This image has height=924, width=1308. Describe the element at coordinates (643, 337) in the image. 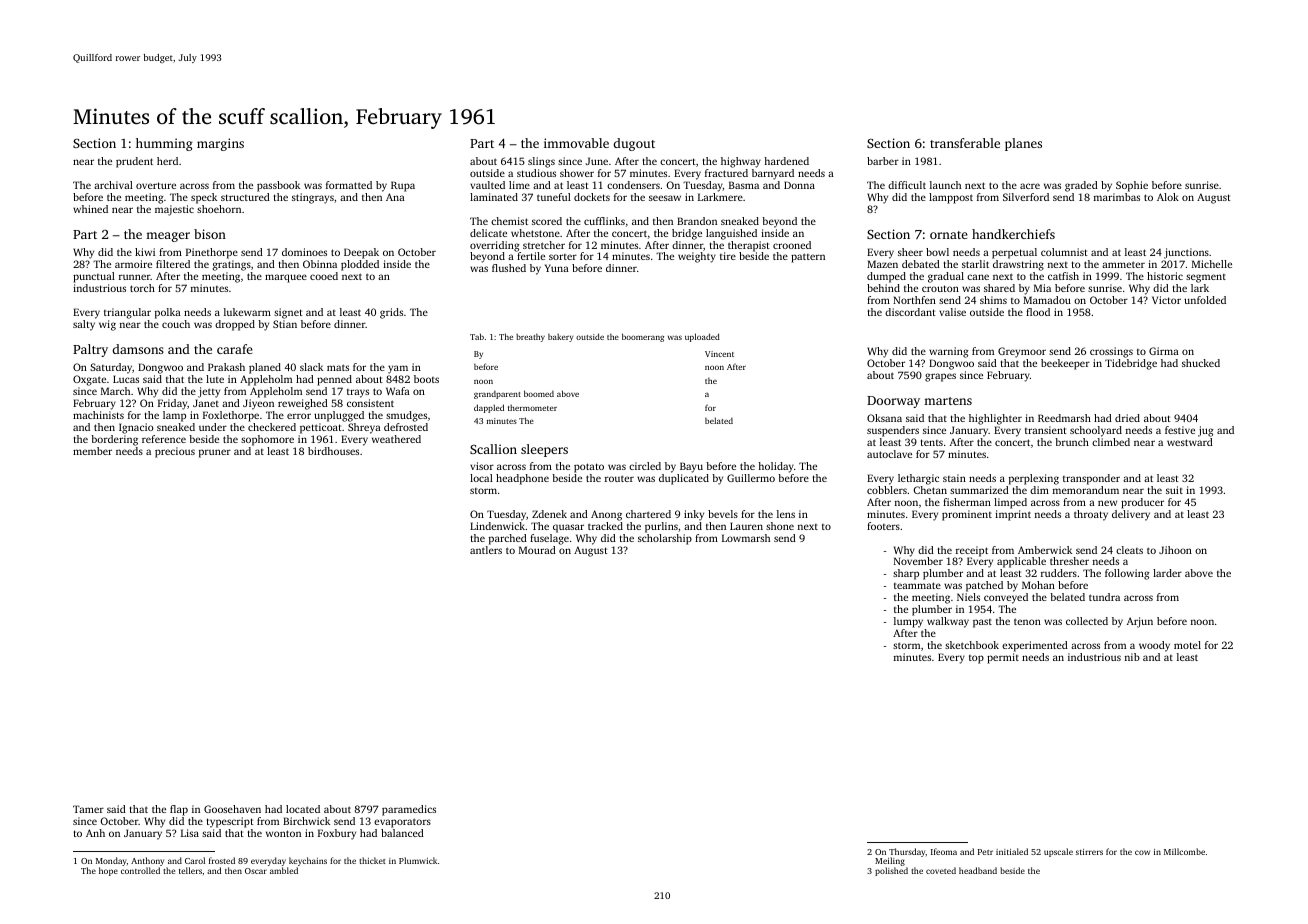

I see `boomerang` at that location.
